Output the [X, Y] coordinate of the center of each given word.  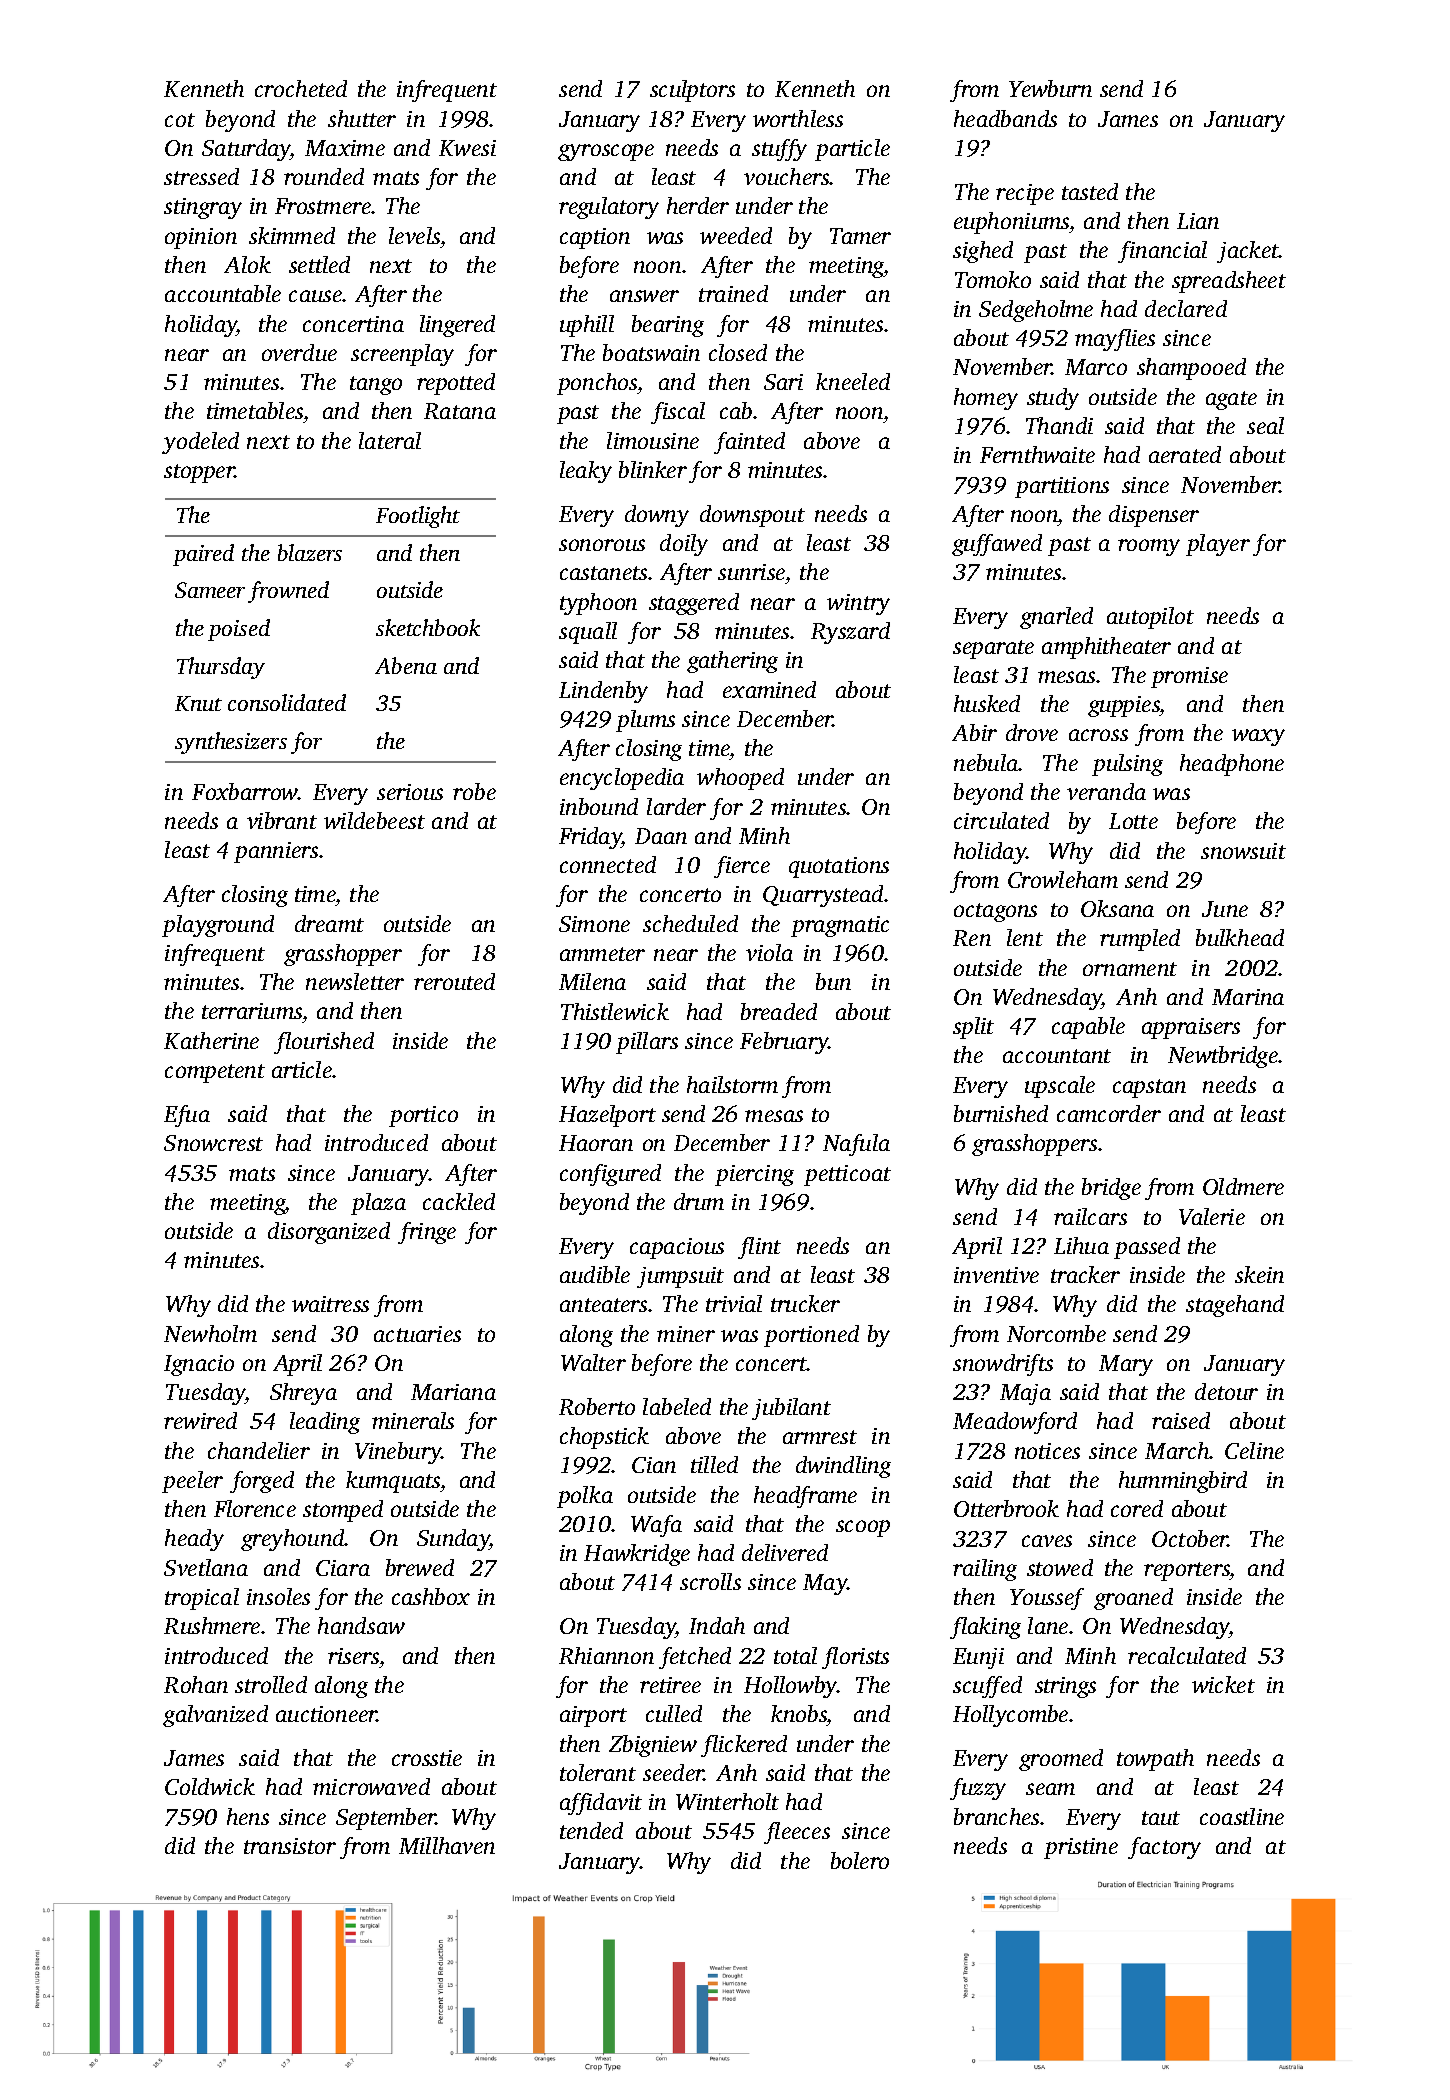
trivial [734, 1303]
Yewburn [1050, 88]
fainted [749, 443]
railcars [1090, 1216]
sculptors [692, 91]
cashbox [431, 1596]
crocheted [301, 88]
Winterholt [727, 1801]
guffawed [997, 545]
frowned [288, 592]
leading [325, 1423]
